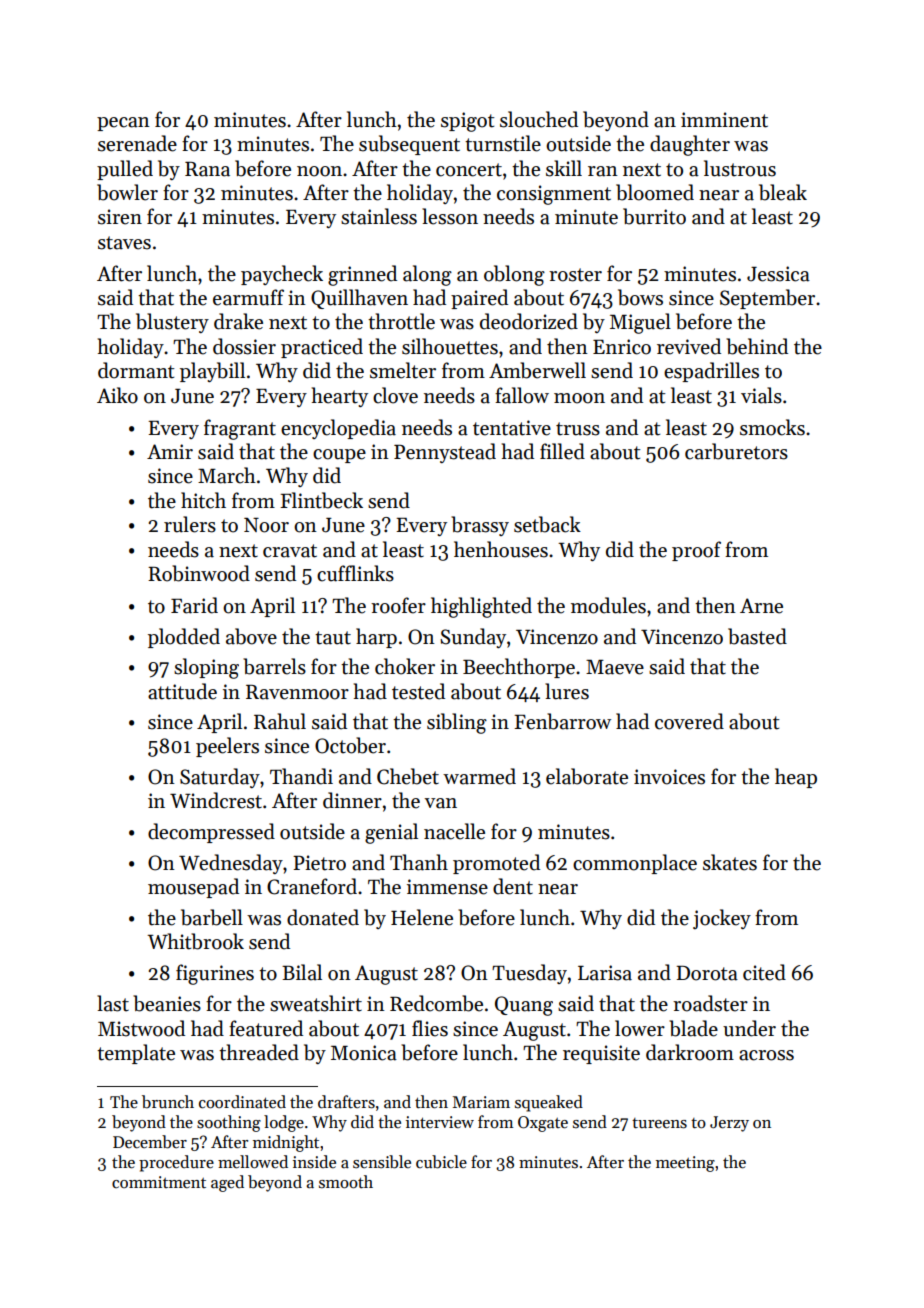  I want to click on Redcombe, so click(436, 1003).
